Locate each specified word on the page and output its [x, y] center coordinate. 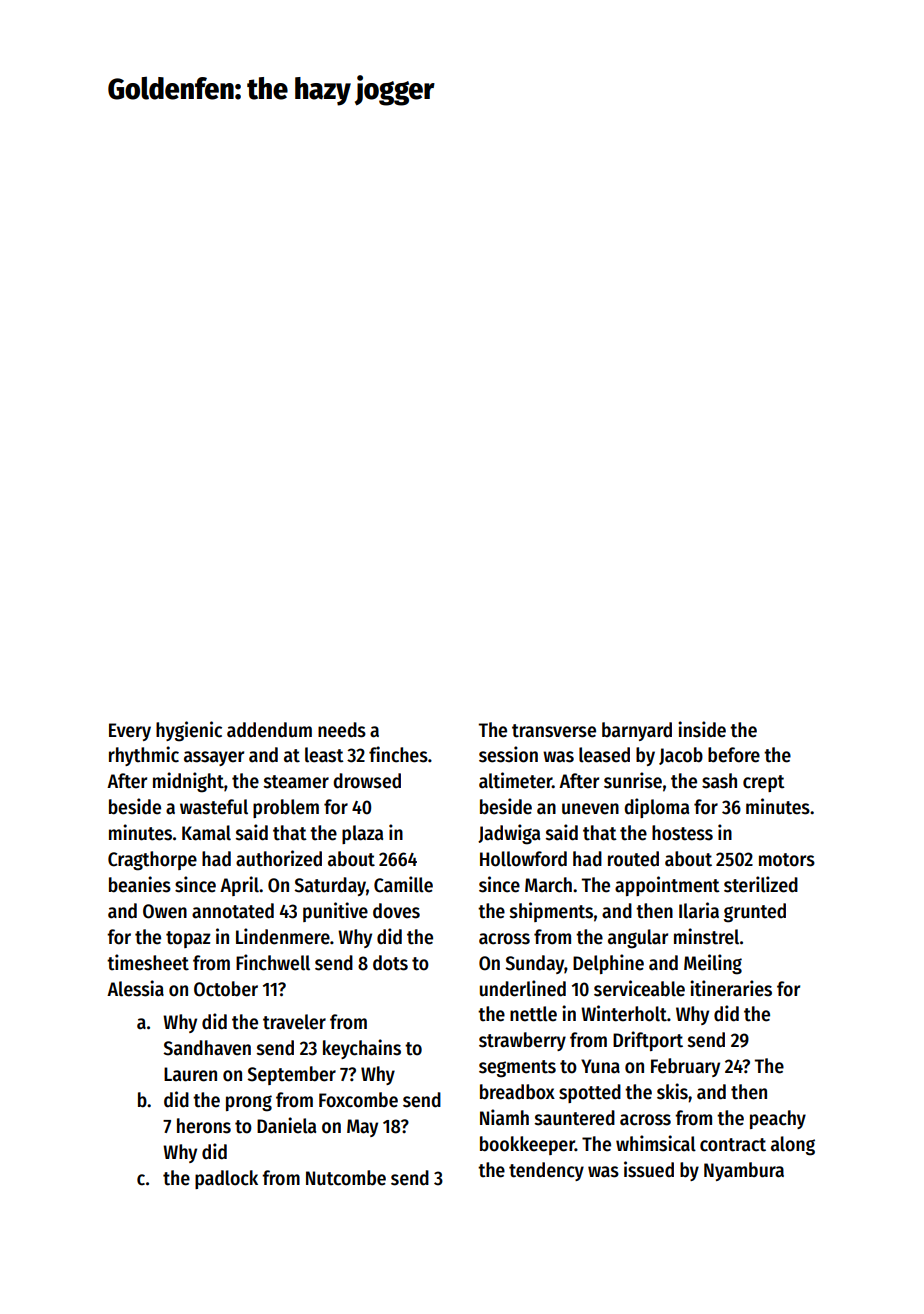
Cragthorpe [152, 861]
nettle [533, 1014]
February [685, 1067]
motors [787, 860]
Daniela [286, 1125]
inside [702, 729]
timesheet [148, 962]
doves [396, 911]
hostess [682, 833]
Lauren [190, 1074]
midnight [188, 782]
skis [672, 1091]
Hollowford [523, 859]
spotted [590, 1093]
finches [398, 754]
